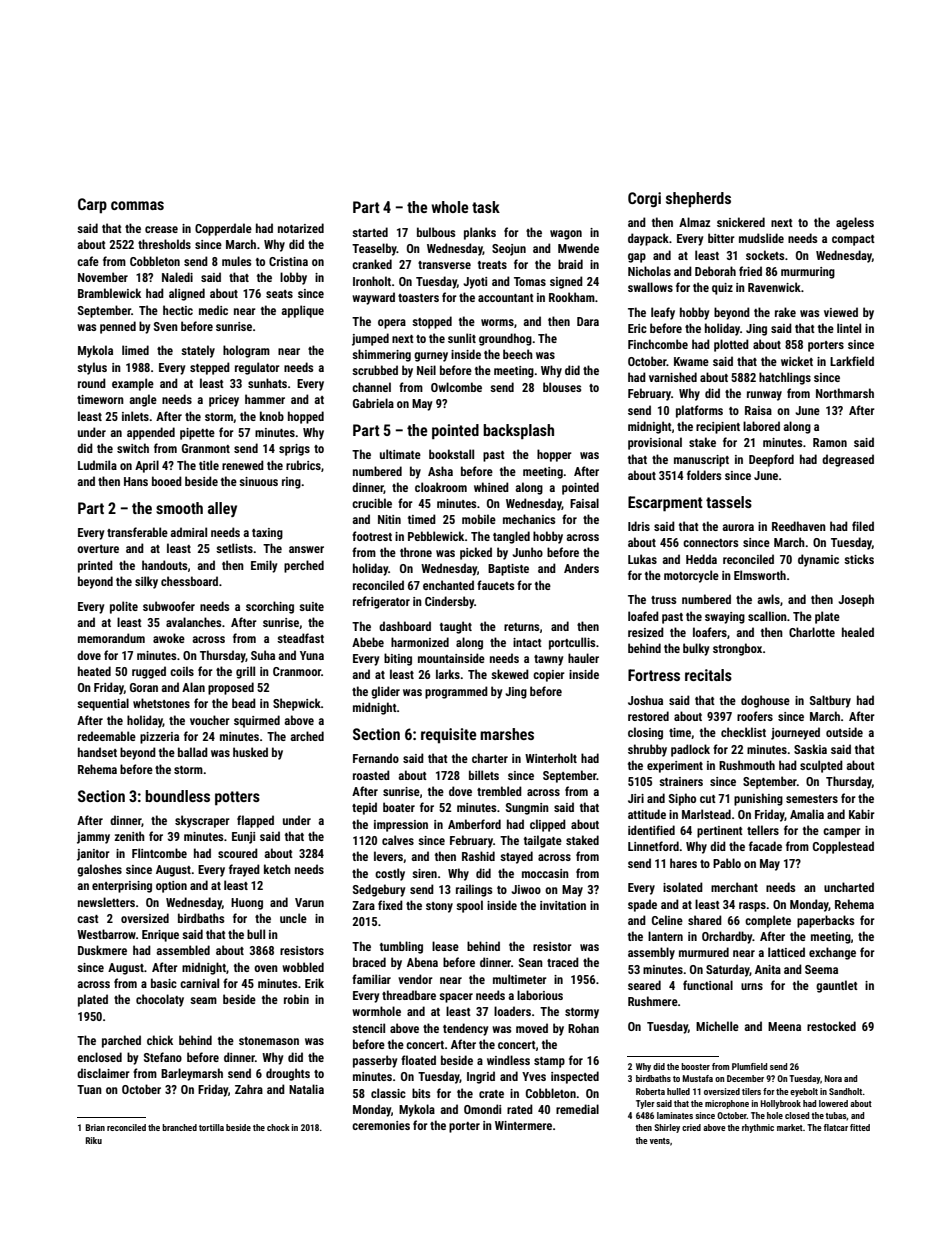 The width and height of the screenshot is (952, 1233). I want to click on knob, so click(272, 416).
